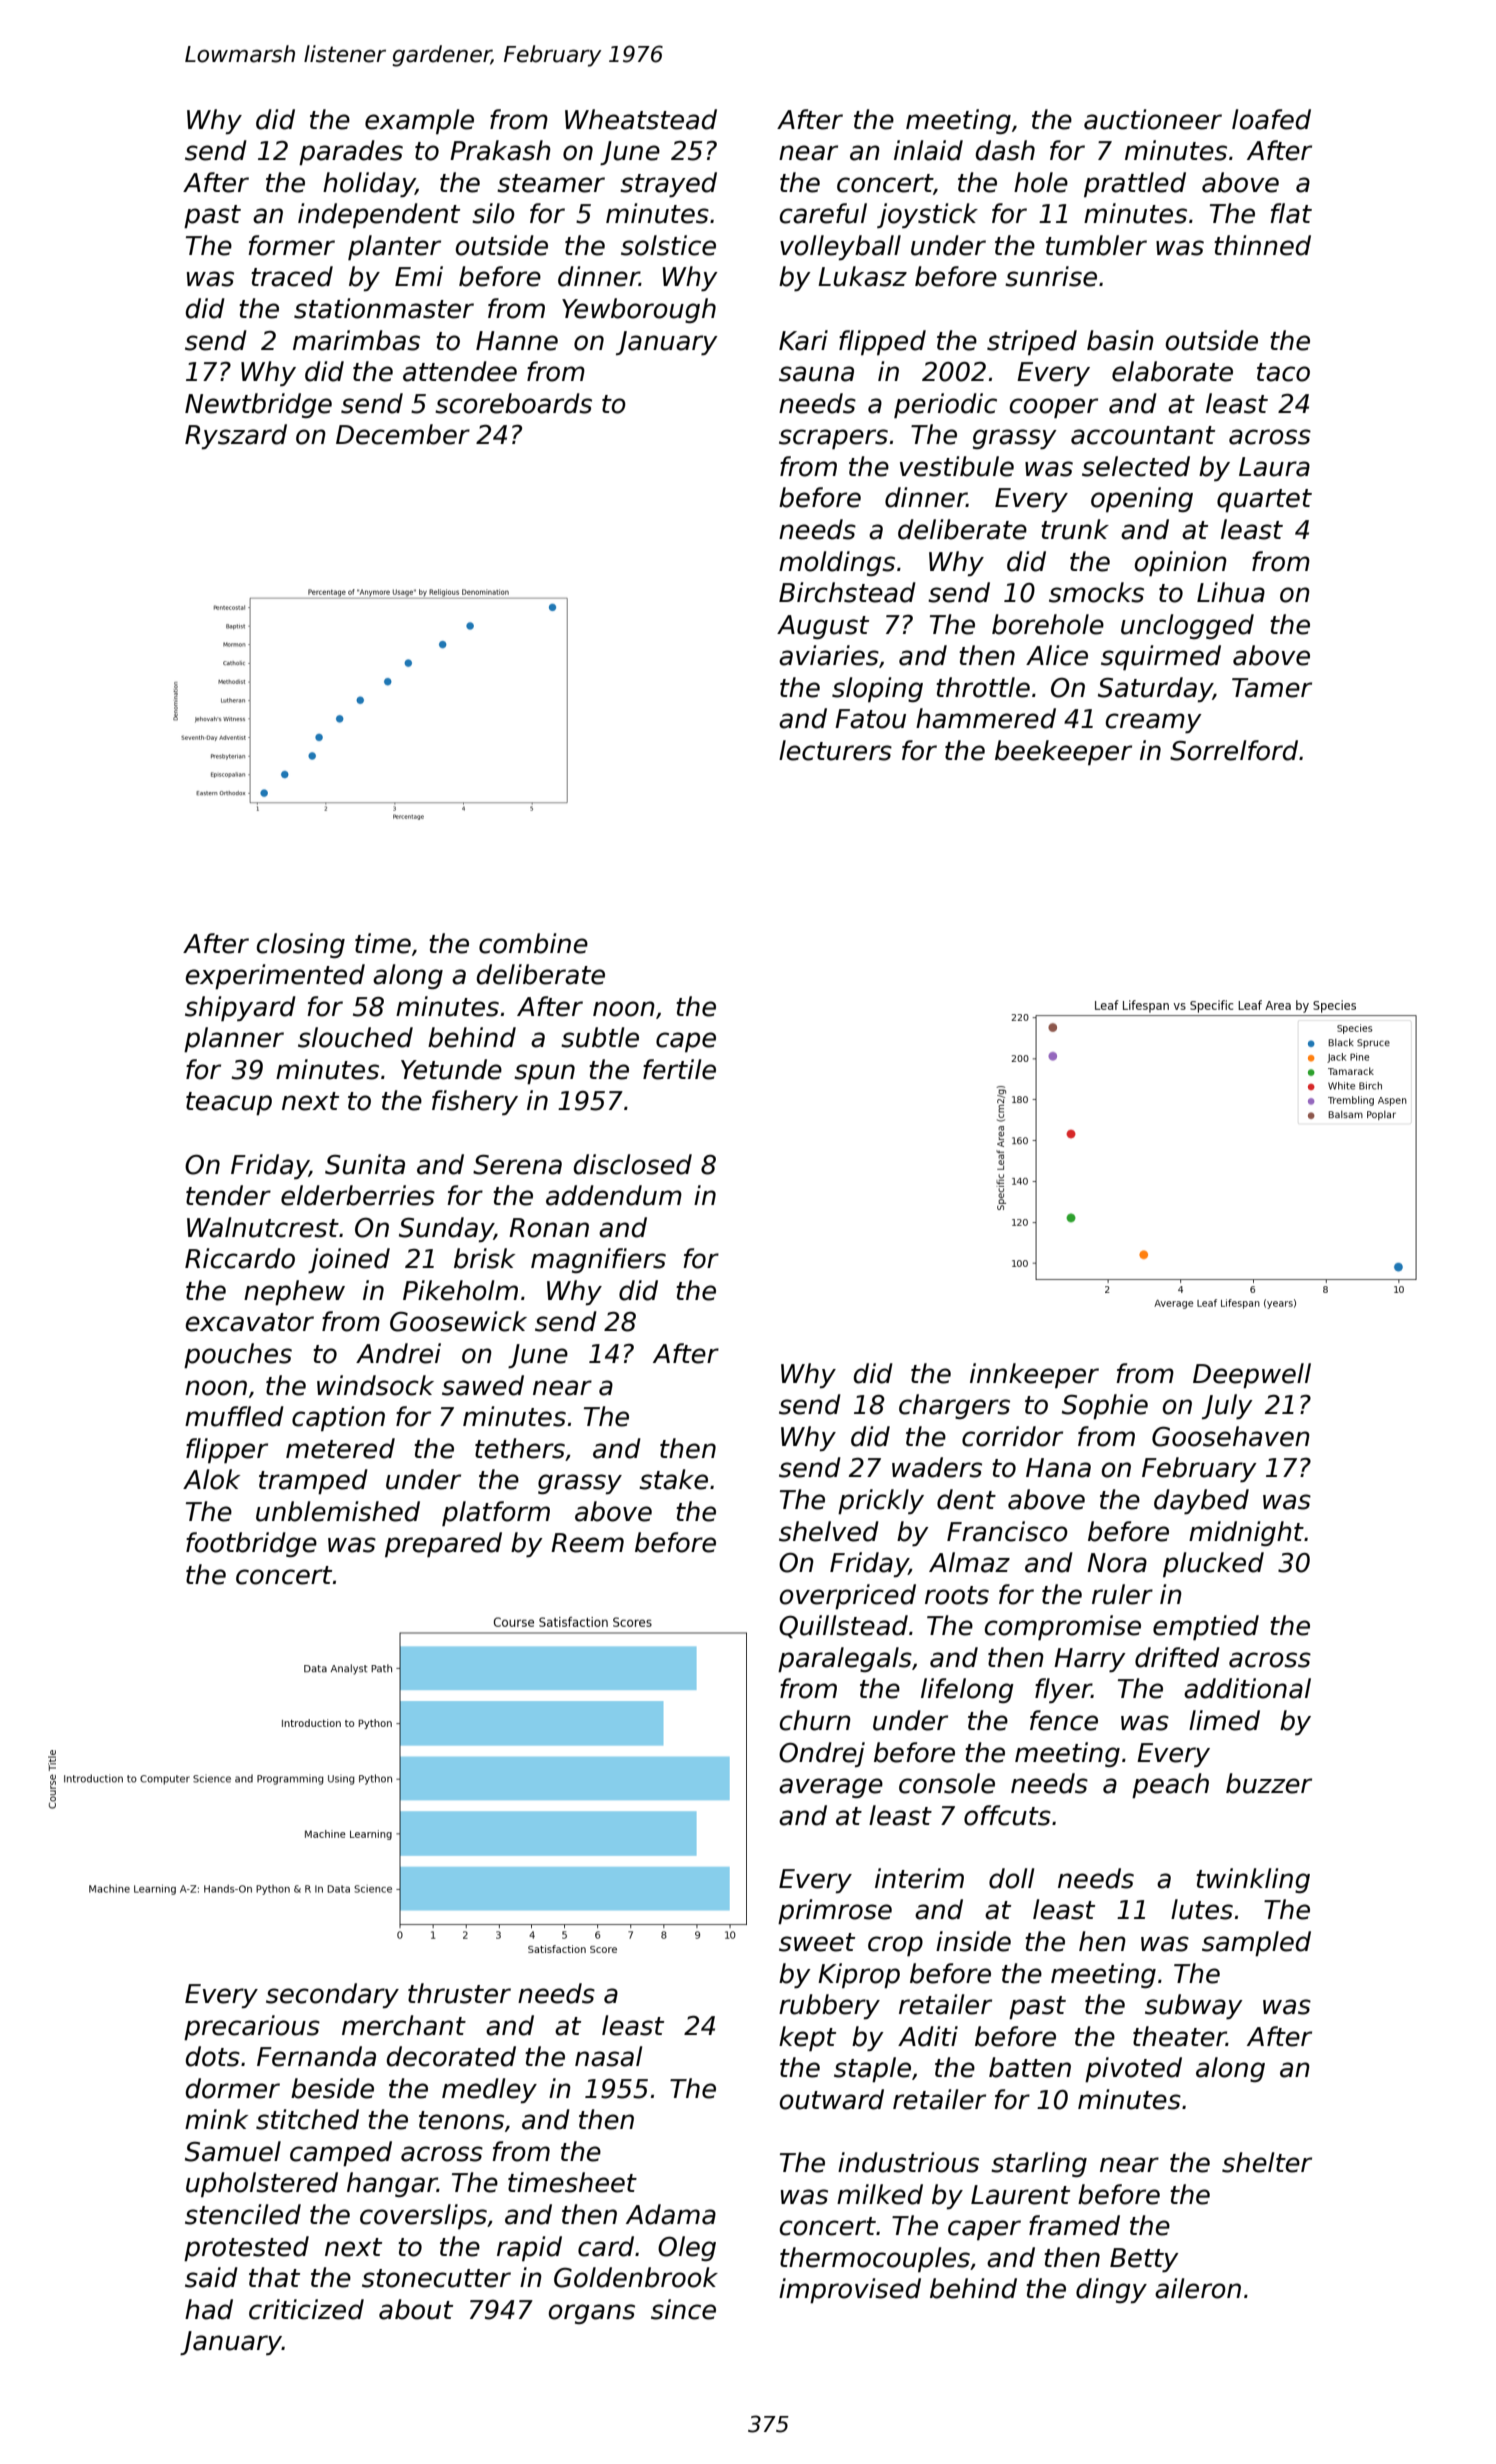 This document has width=1496, height=2464. I want to click on chargers, so click(954, 1406).
